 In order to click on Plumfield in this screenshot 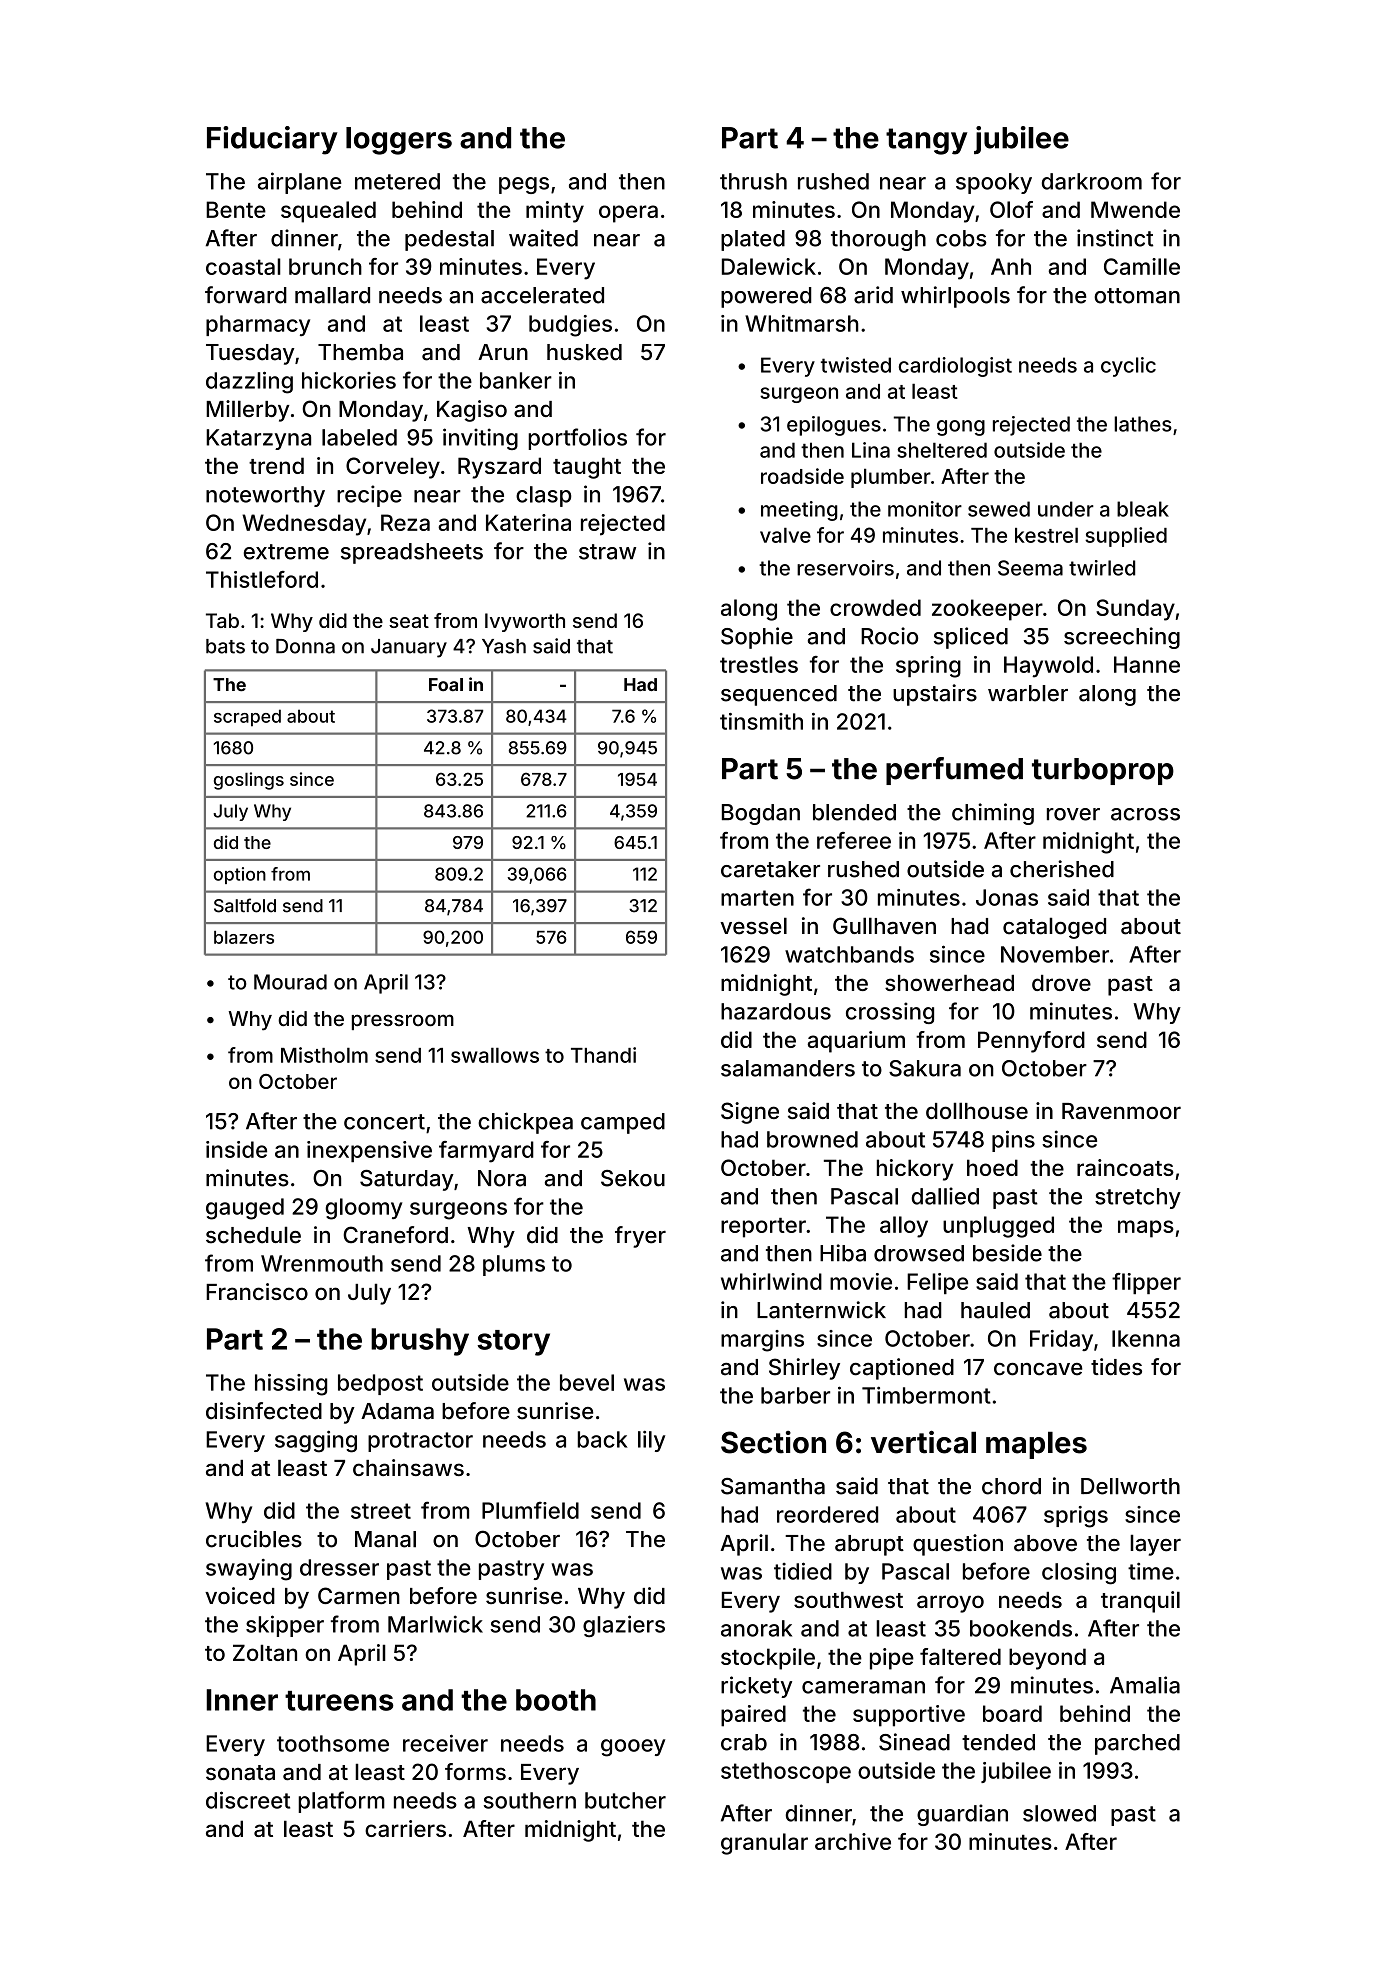, I will do `click(530, 1510)`.
